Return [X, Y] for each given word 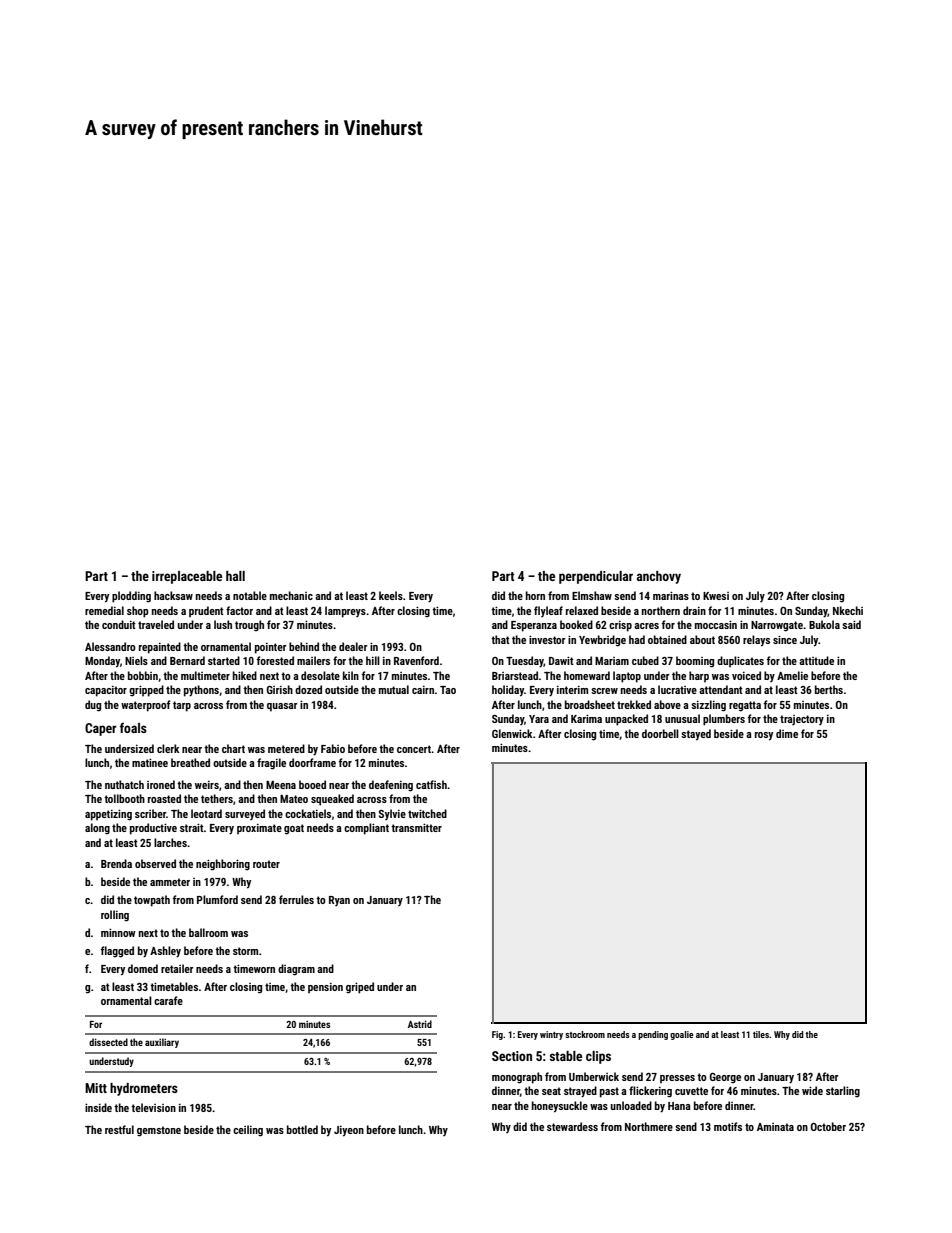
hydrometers [144, 1089]
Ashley [165, 952]
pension [325, 988]
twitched [427, 813]
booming [695, 662]
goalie [682, 1035]
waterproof [145, 706]
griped [360, 988]
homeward [587, 675]
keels [391, 595]
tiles [761, 1034]
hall [235, 576]
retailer [177, 968]
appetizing [108, 815]
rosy [764, 736]
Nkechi [848, 610]
